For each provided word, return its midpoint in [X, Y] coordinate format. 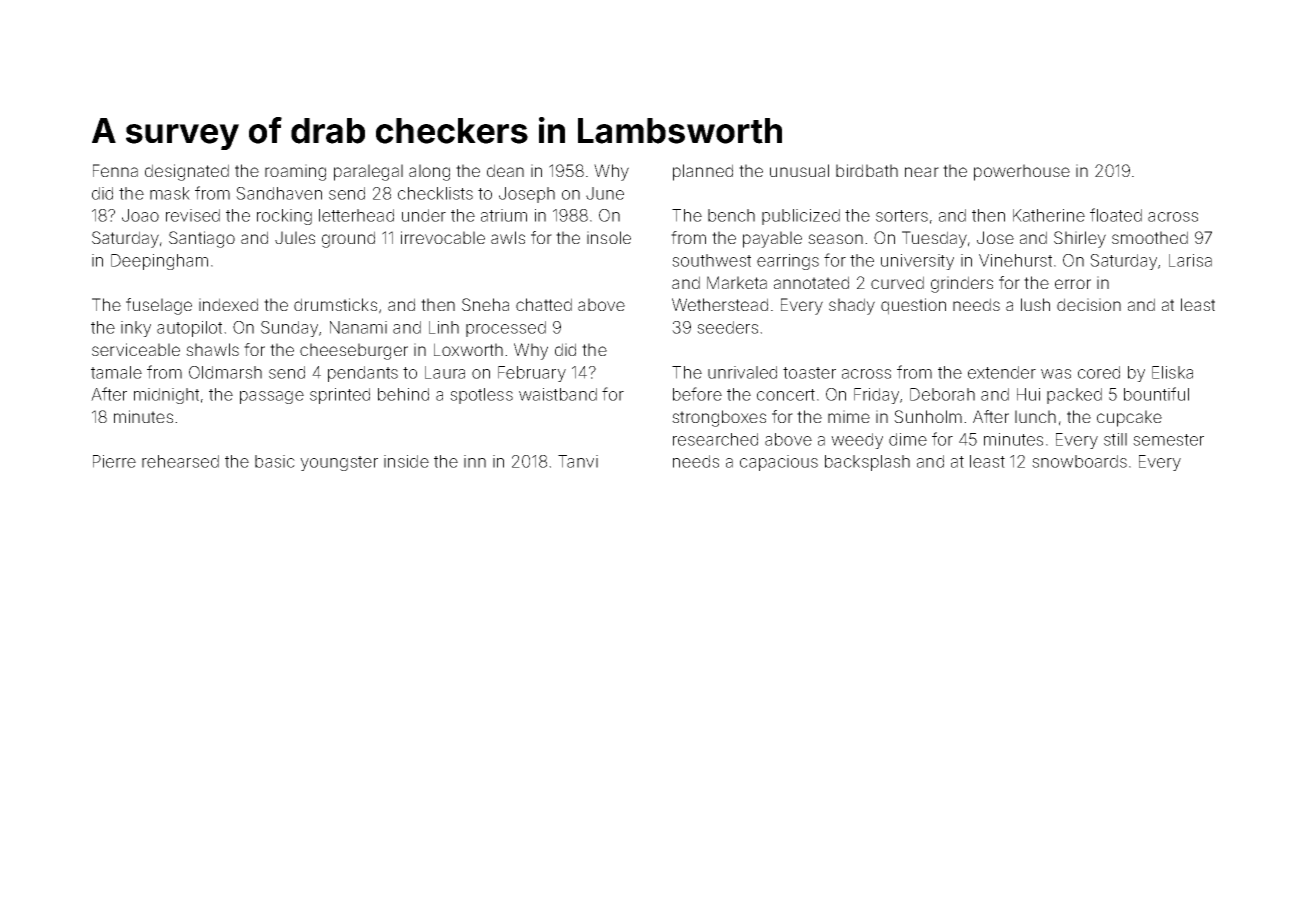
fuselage [159, 306]
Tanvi [578, 461]
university [917, 262]
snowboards [1079, 461]
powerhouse [1022, 172]
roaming [295, 172]
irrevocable [443, 237]
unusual [799, 170]
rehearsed [180, 461]
